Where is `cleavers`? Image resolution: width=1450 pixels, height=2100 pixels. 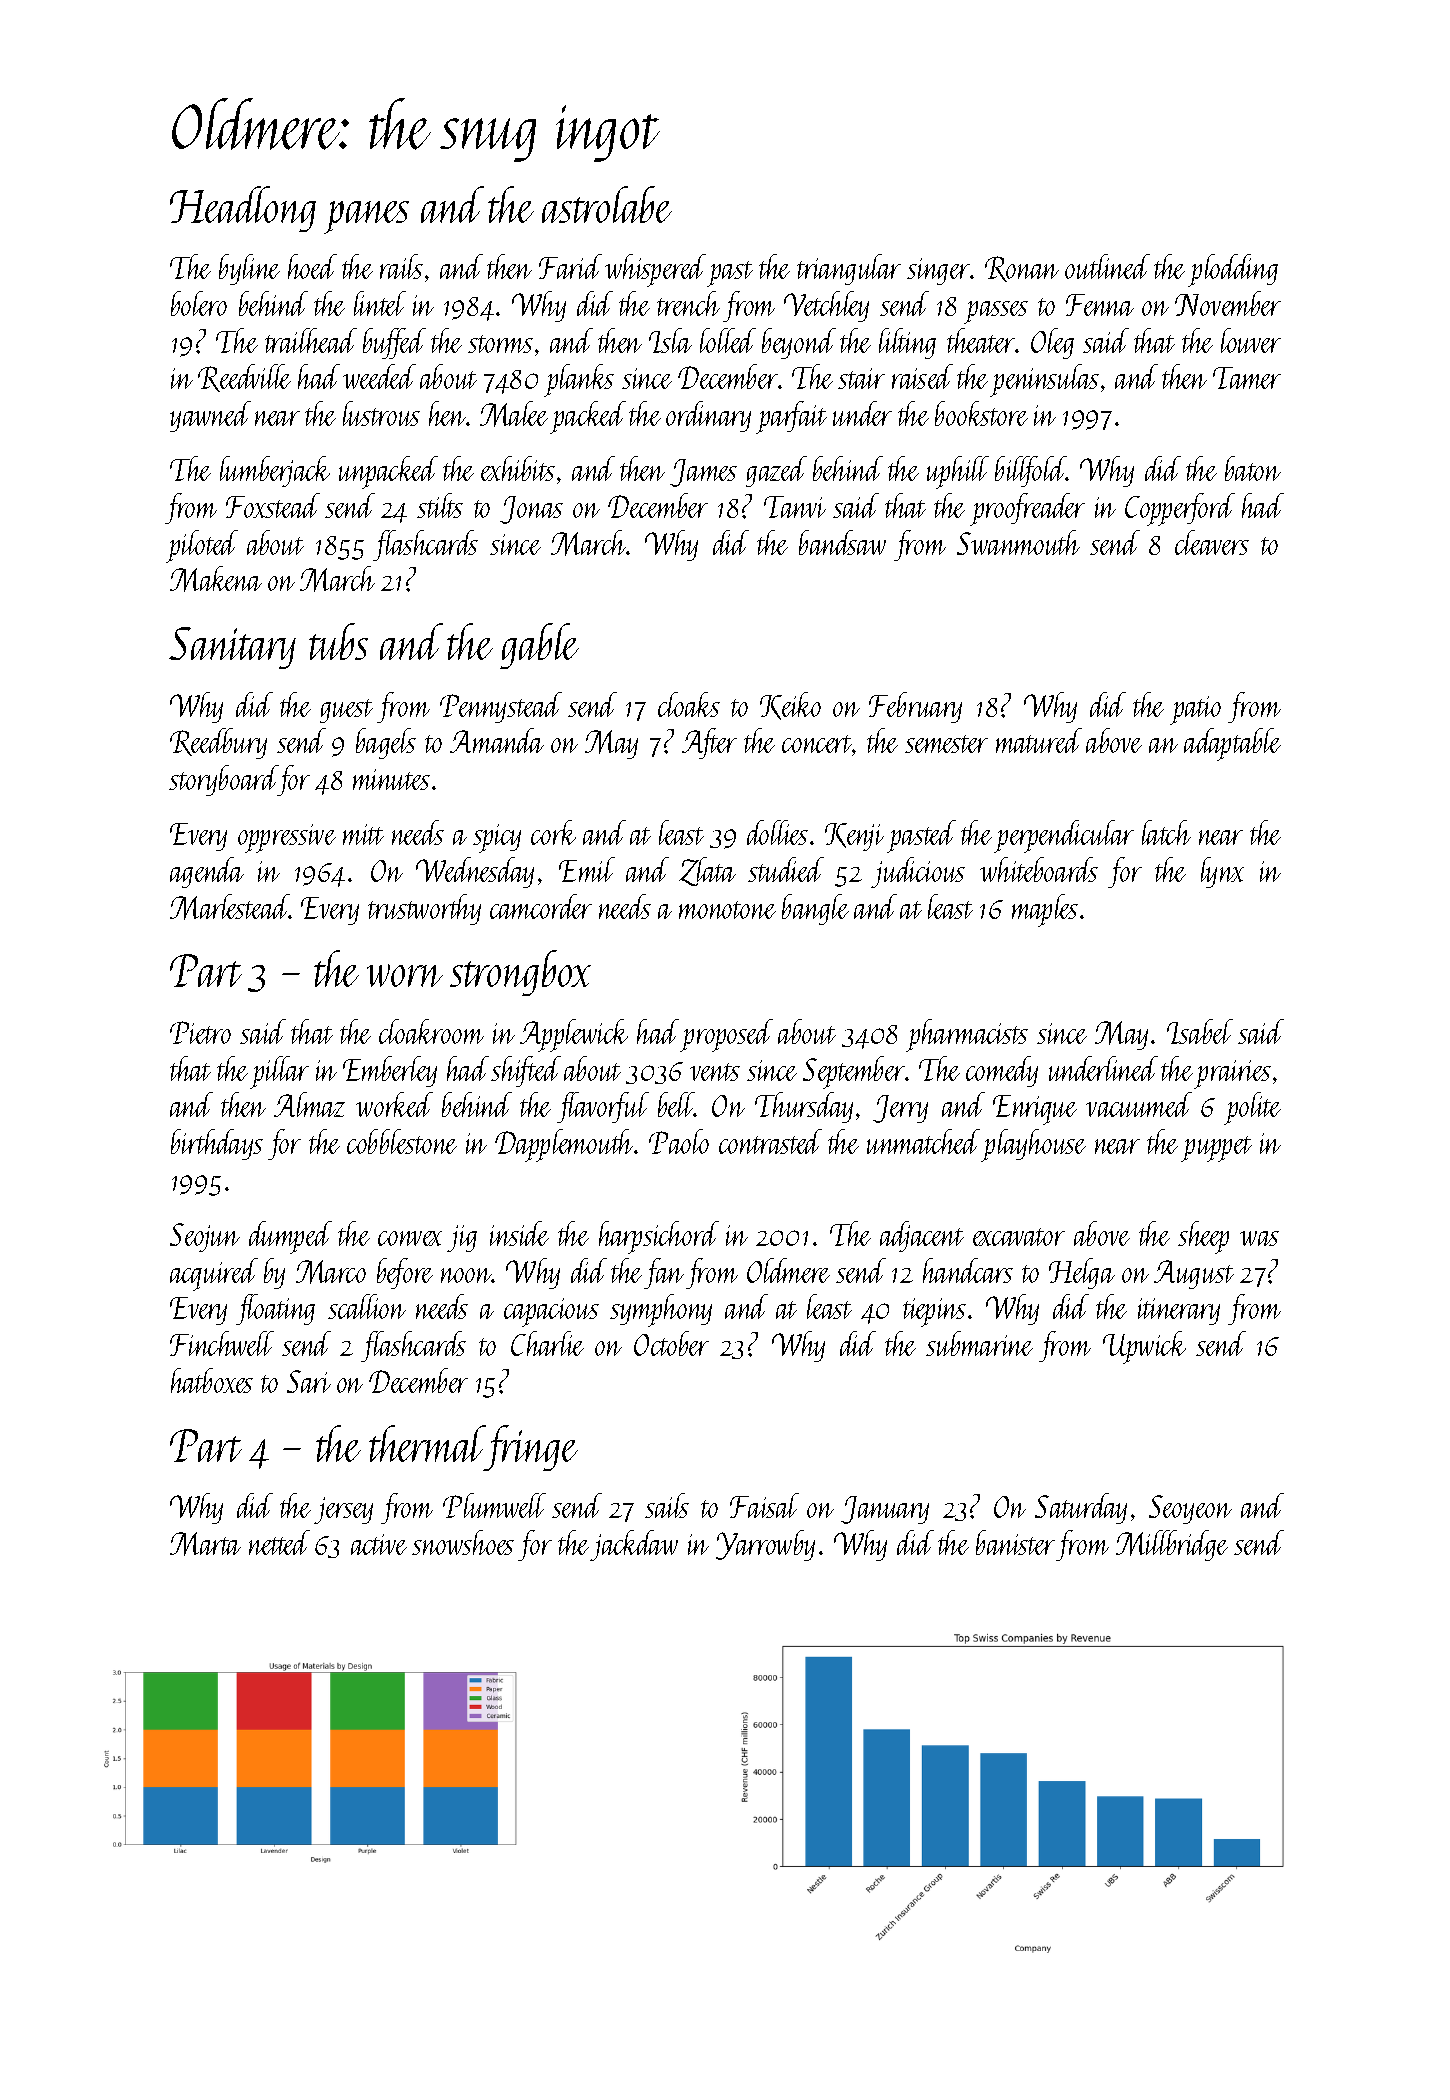
cleavers is located at coordinates (1212, 542).
